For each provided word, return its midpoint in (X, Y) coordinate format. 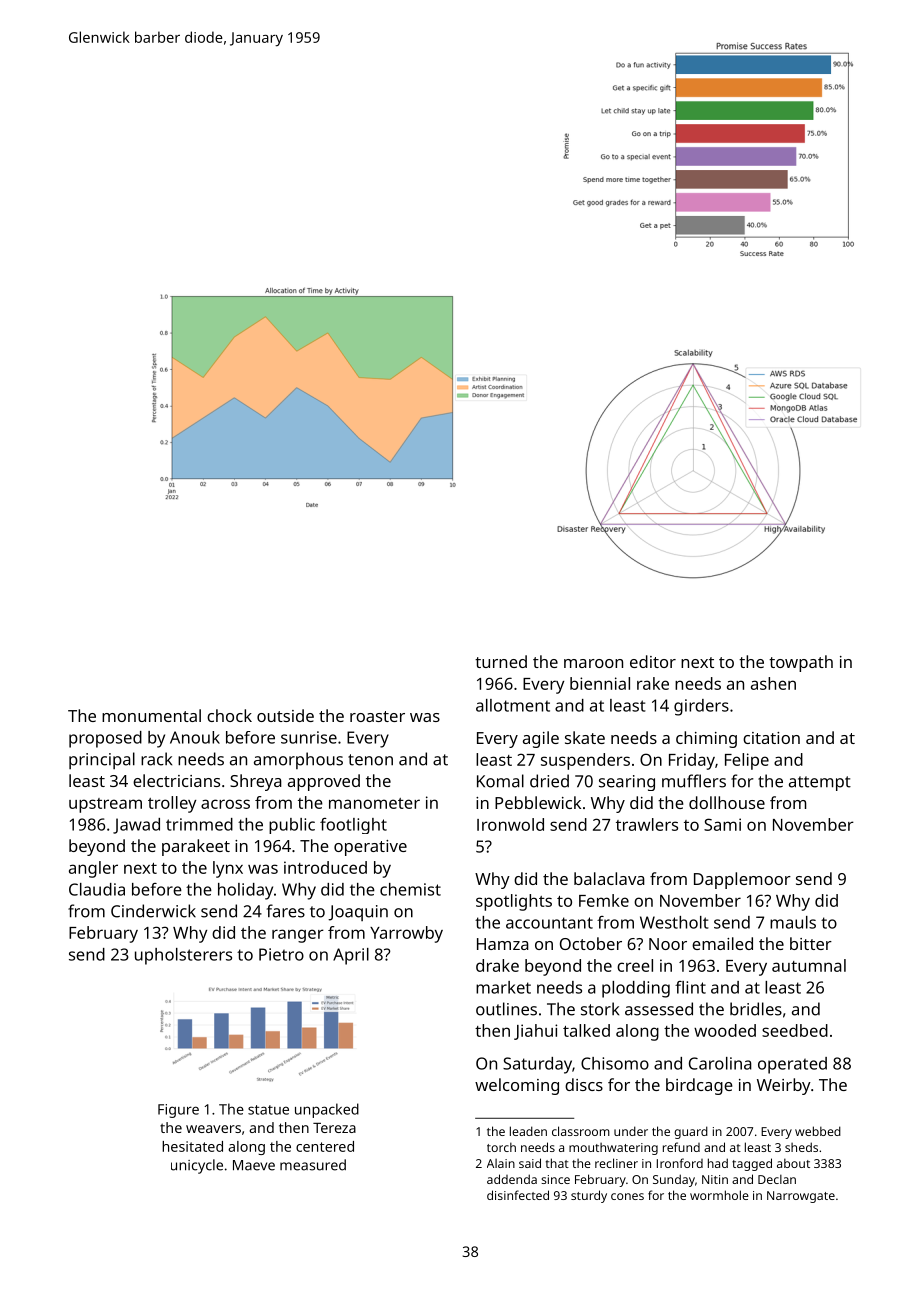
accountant (549, 923)
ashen (773, 683)
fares (286, 911)
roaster (377, 716)
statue (268, 1110)
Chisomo (615, 1063)
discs (584, 1084)
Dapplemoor (742, 880)
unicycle (197, 1166)
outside (285, 715)
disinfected (518, 1195)
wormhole (719, 1195)
